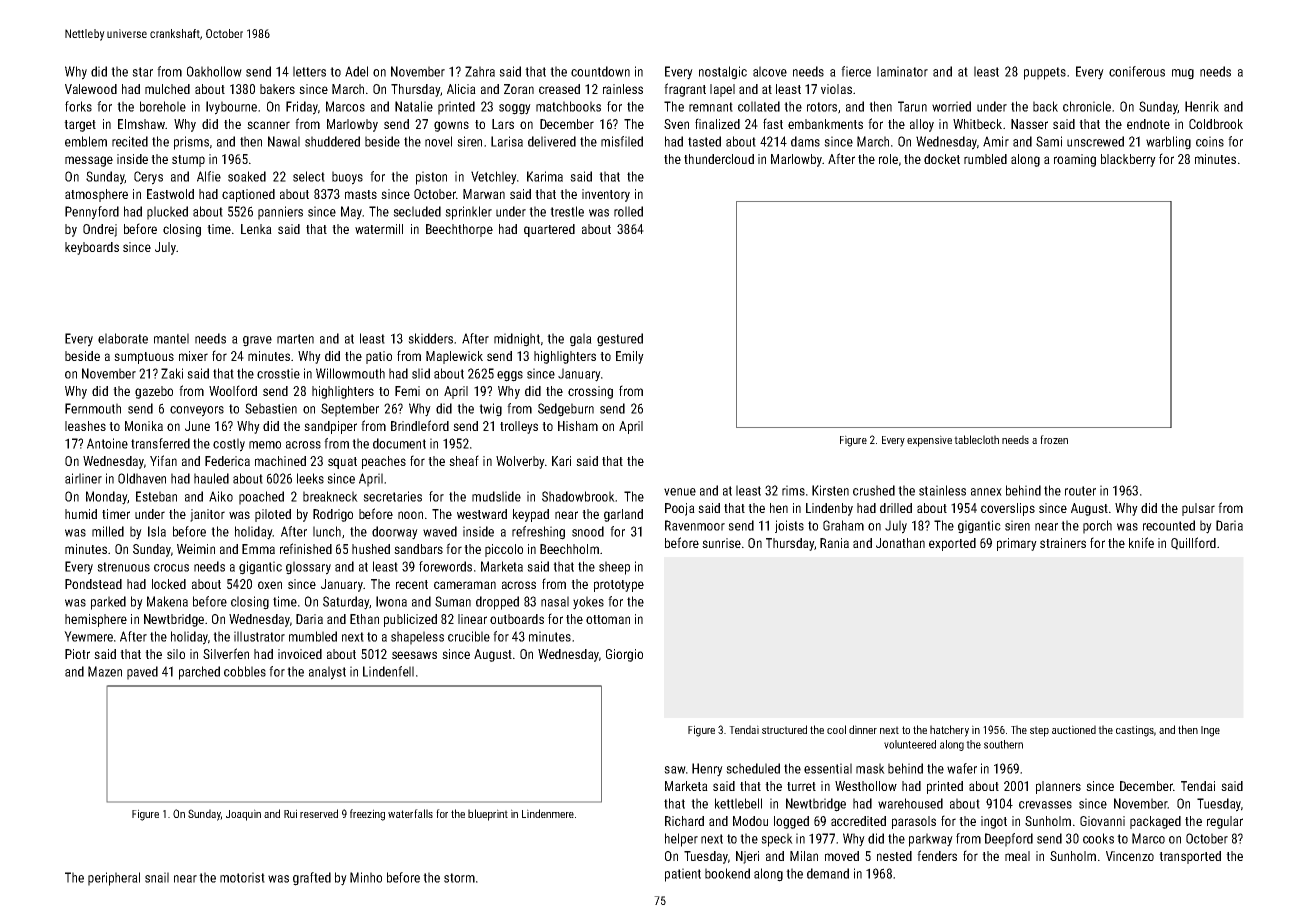 The image size is (1308, 924). I want to click on elaborate, so click(123, 338).
